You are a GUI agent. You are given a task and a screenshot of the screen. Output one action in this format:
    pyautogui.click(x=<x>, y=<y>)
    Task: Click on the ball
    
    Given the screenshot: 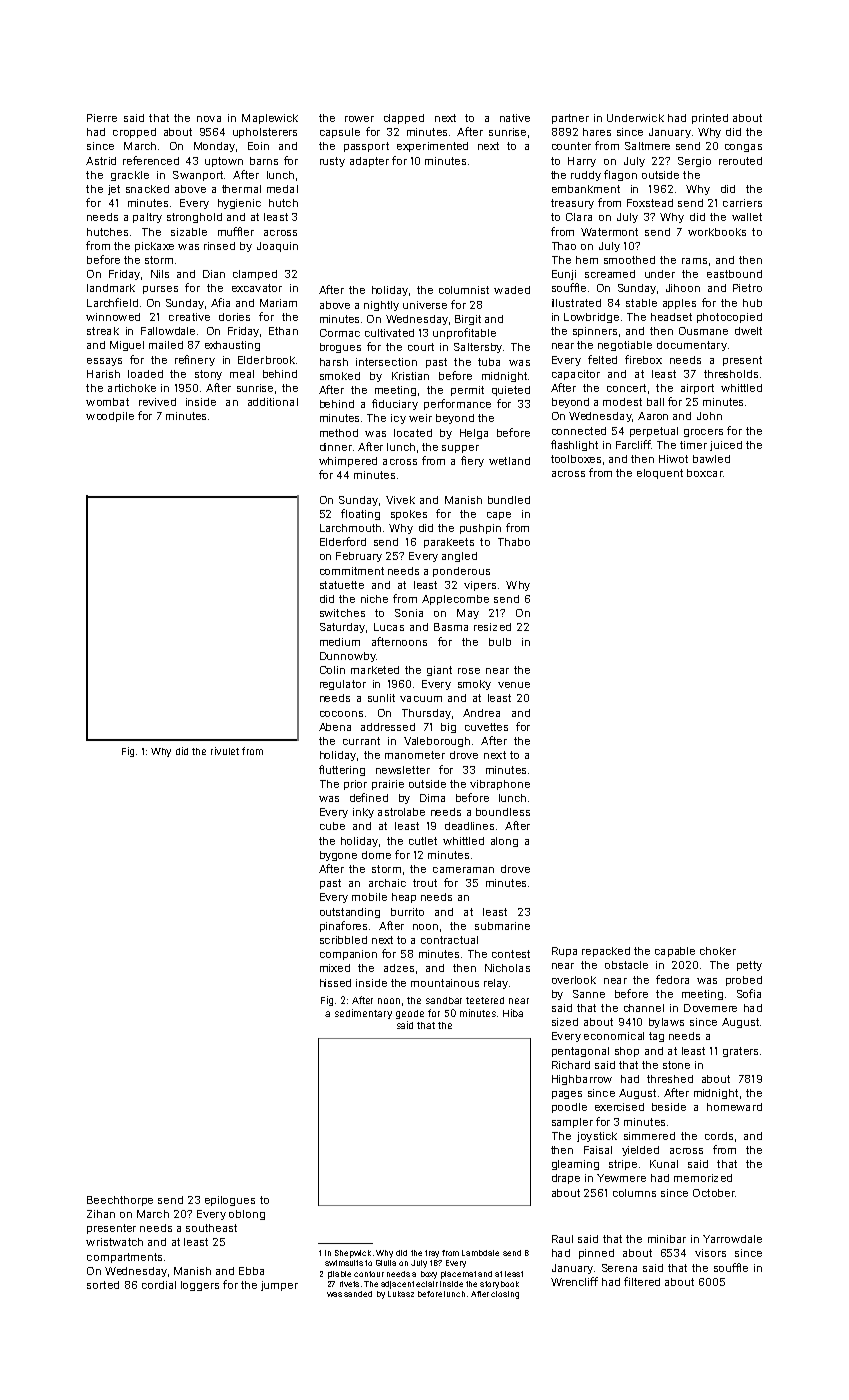 What is the action you would take?
    pyautogui.click(x=655, y=402)
